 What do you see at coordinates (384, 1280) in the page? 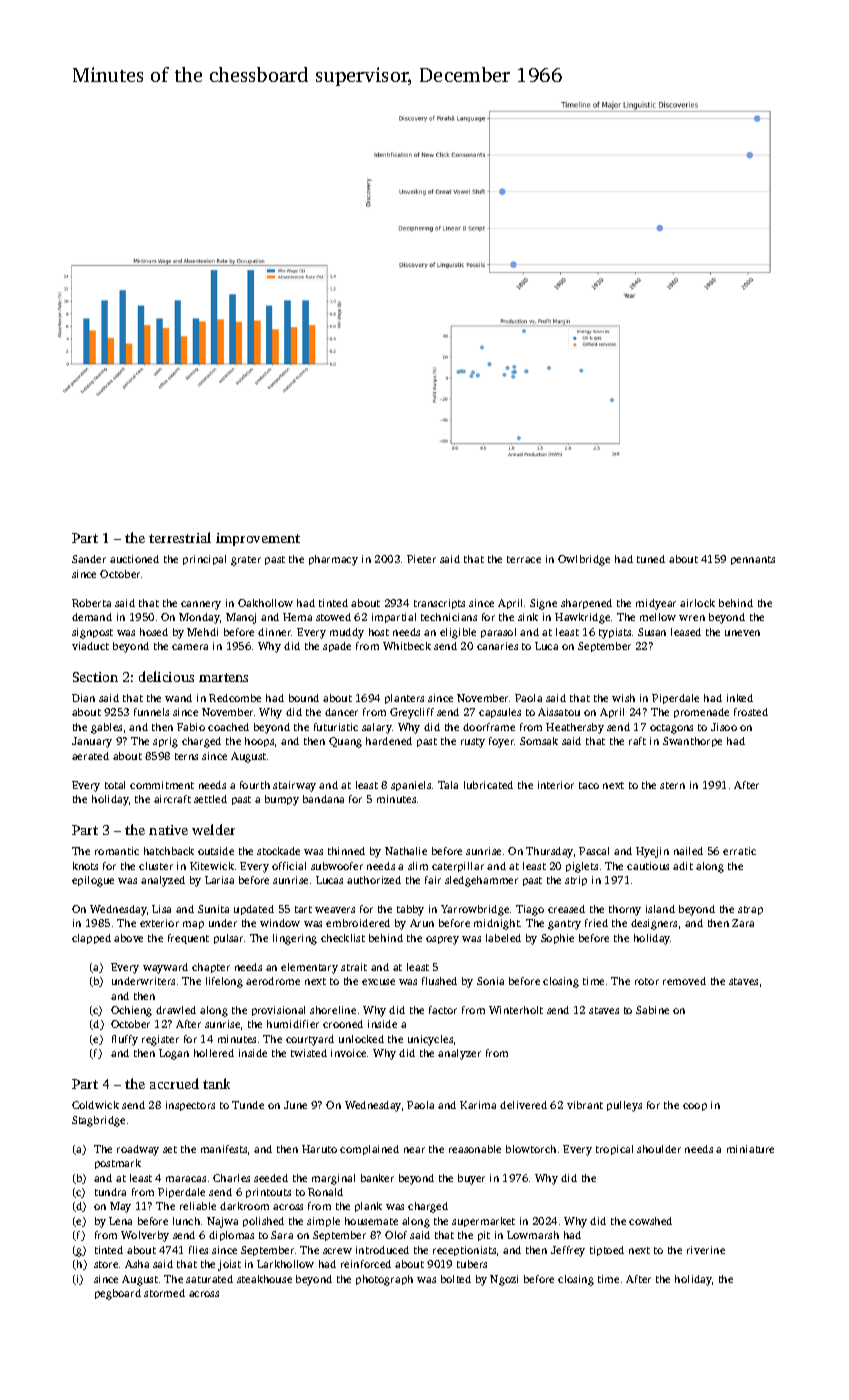
I see `photograph` at bounding box center [384, 1280].
